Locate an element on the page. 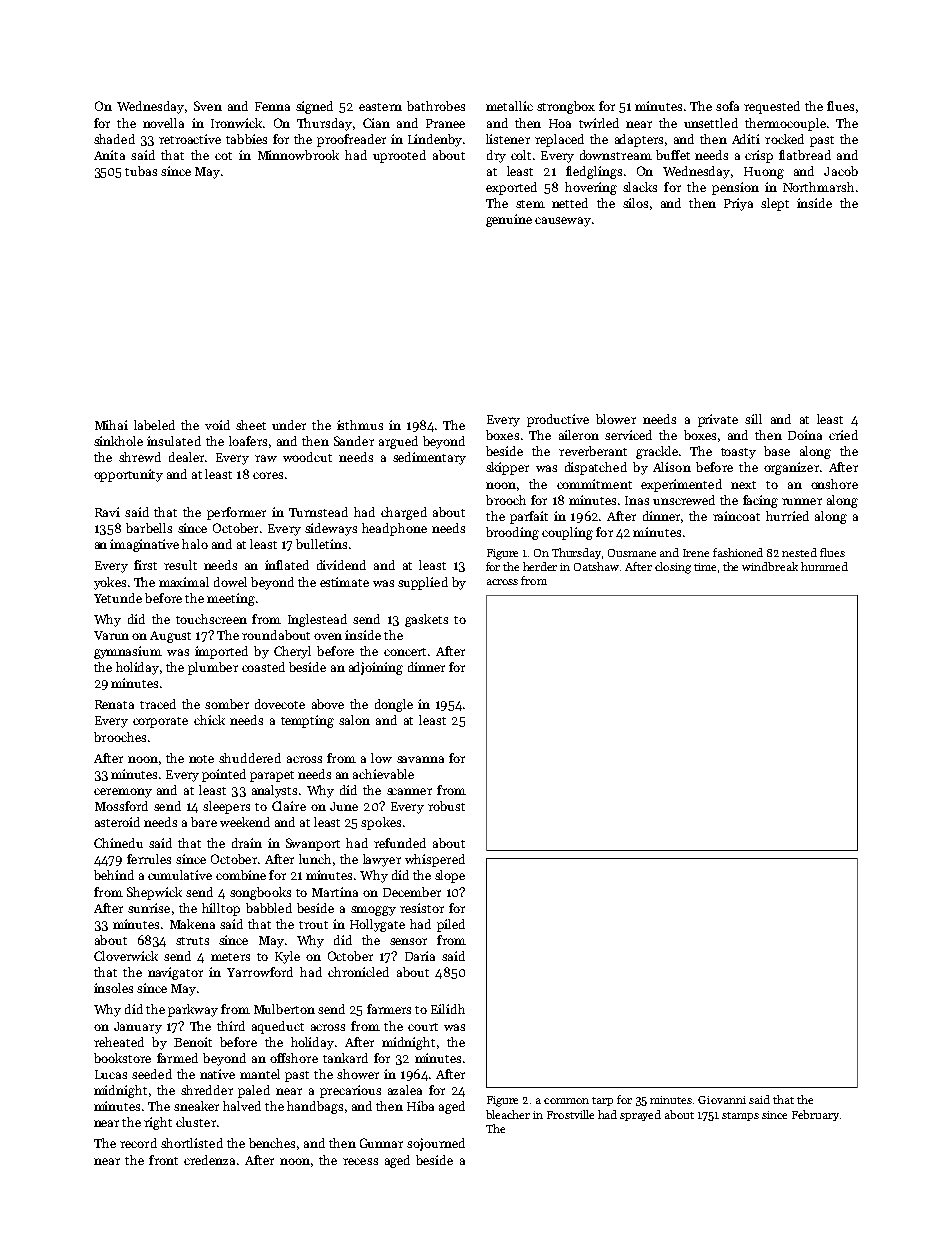 Image resolution: width=952 pixels, height=1233 pixels. slope is located at coordinates (450, 876).
